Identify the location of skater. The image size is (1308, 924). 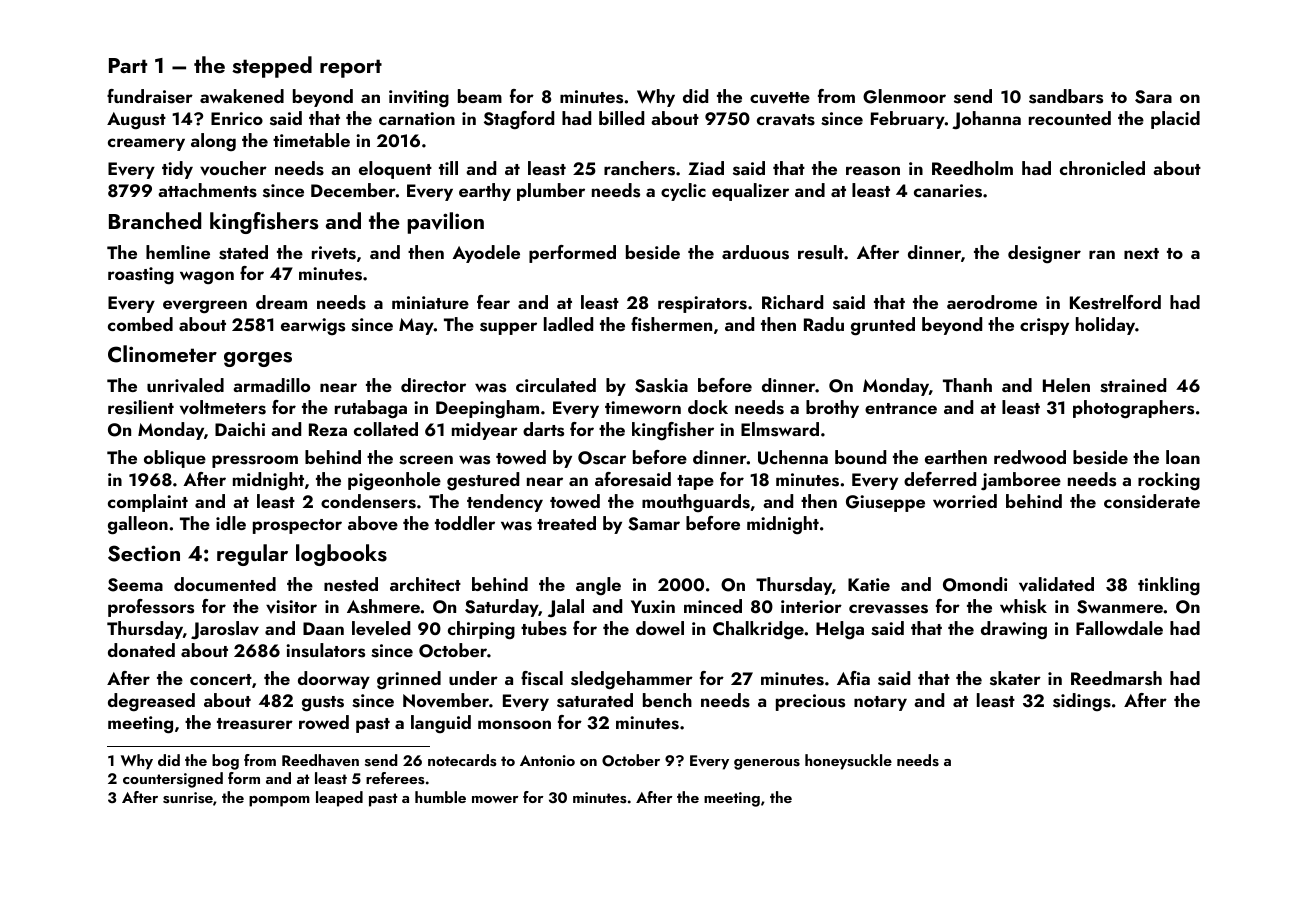
(1015, 678).
